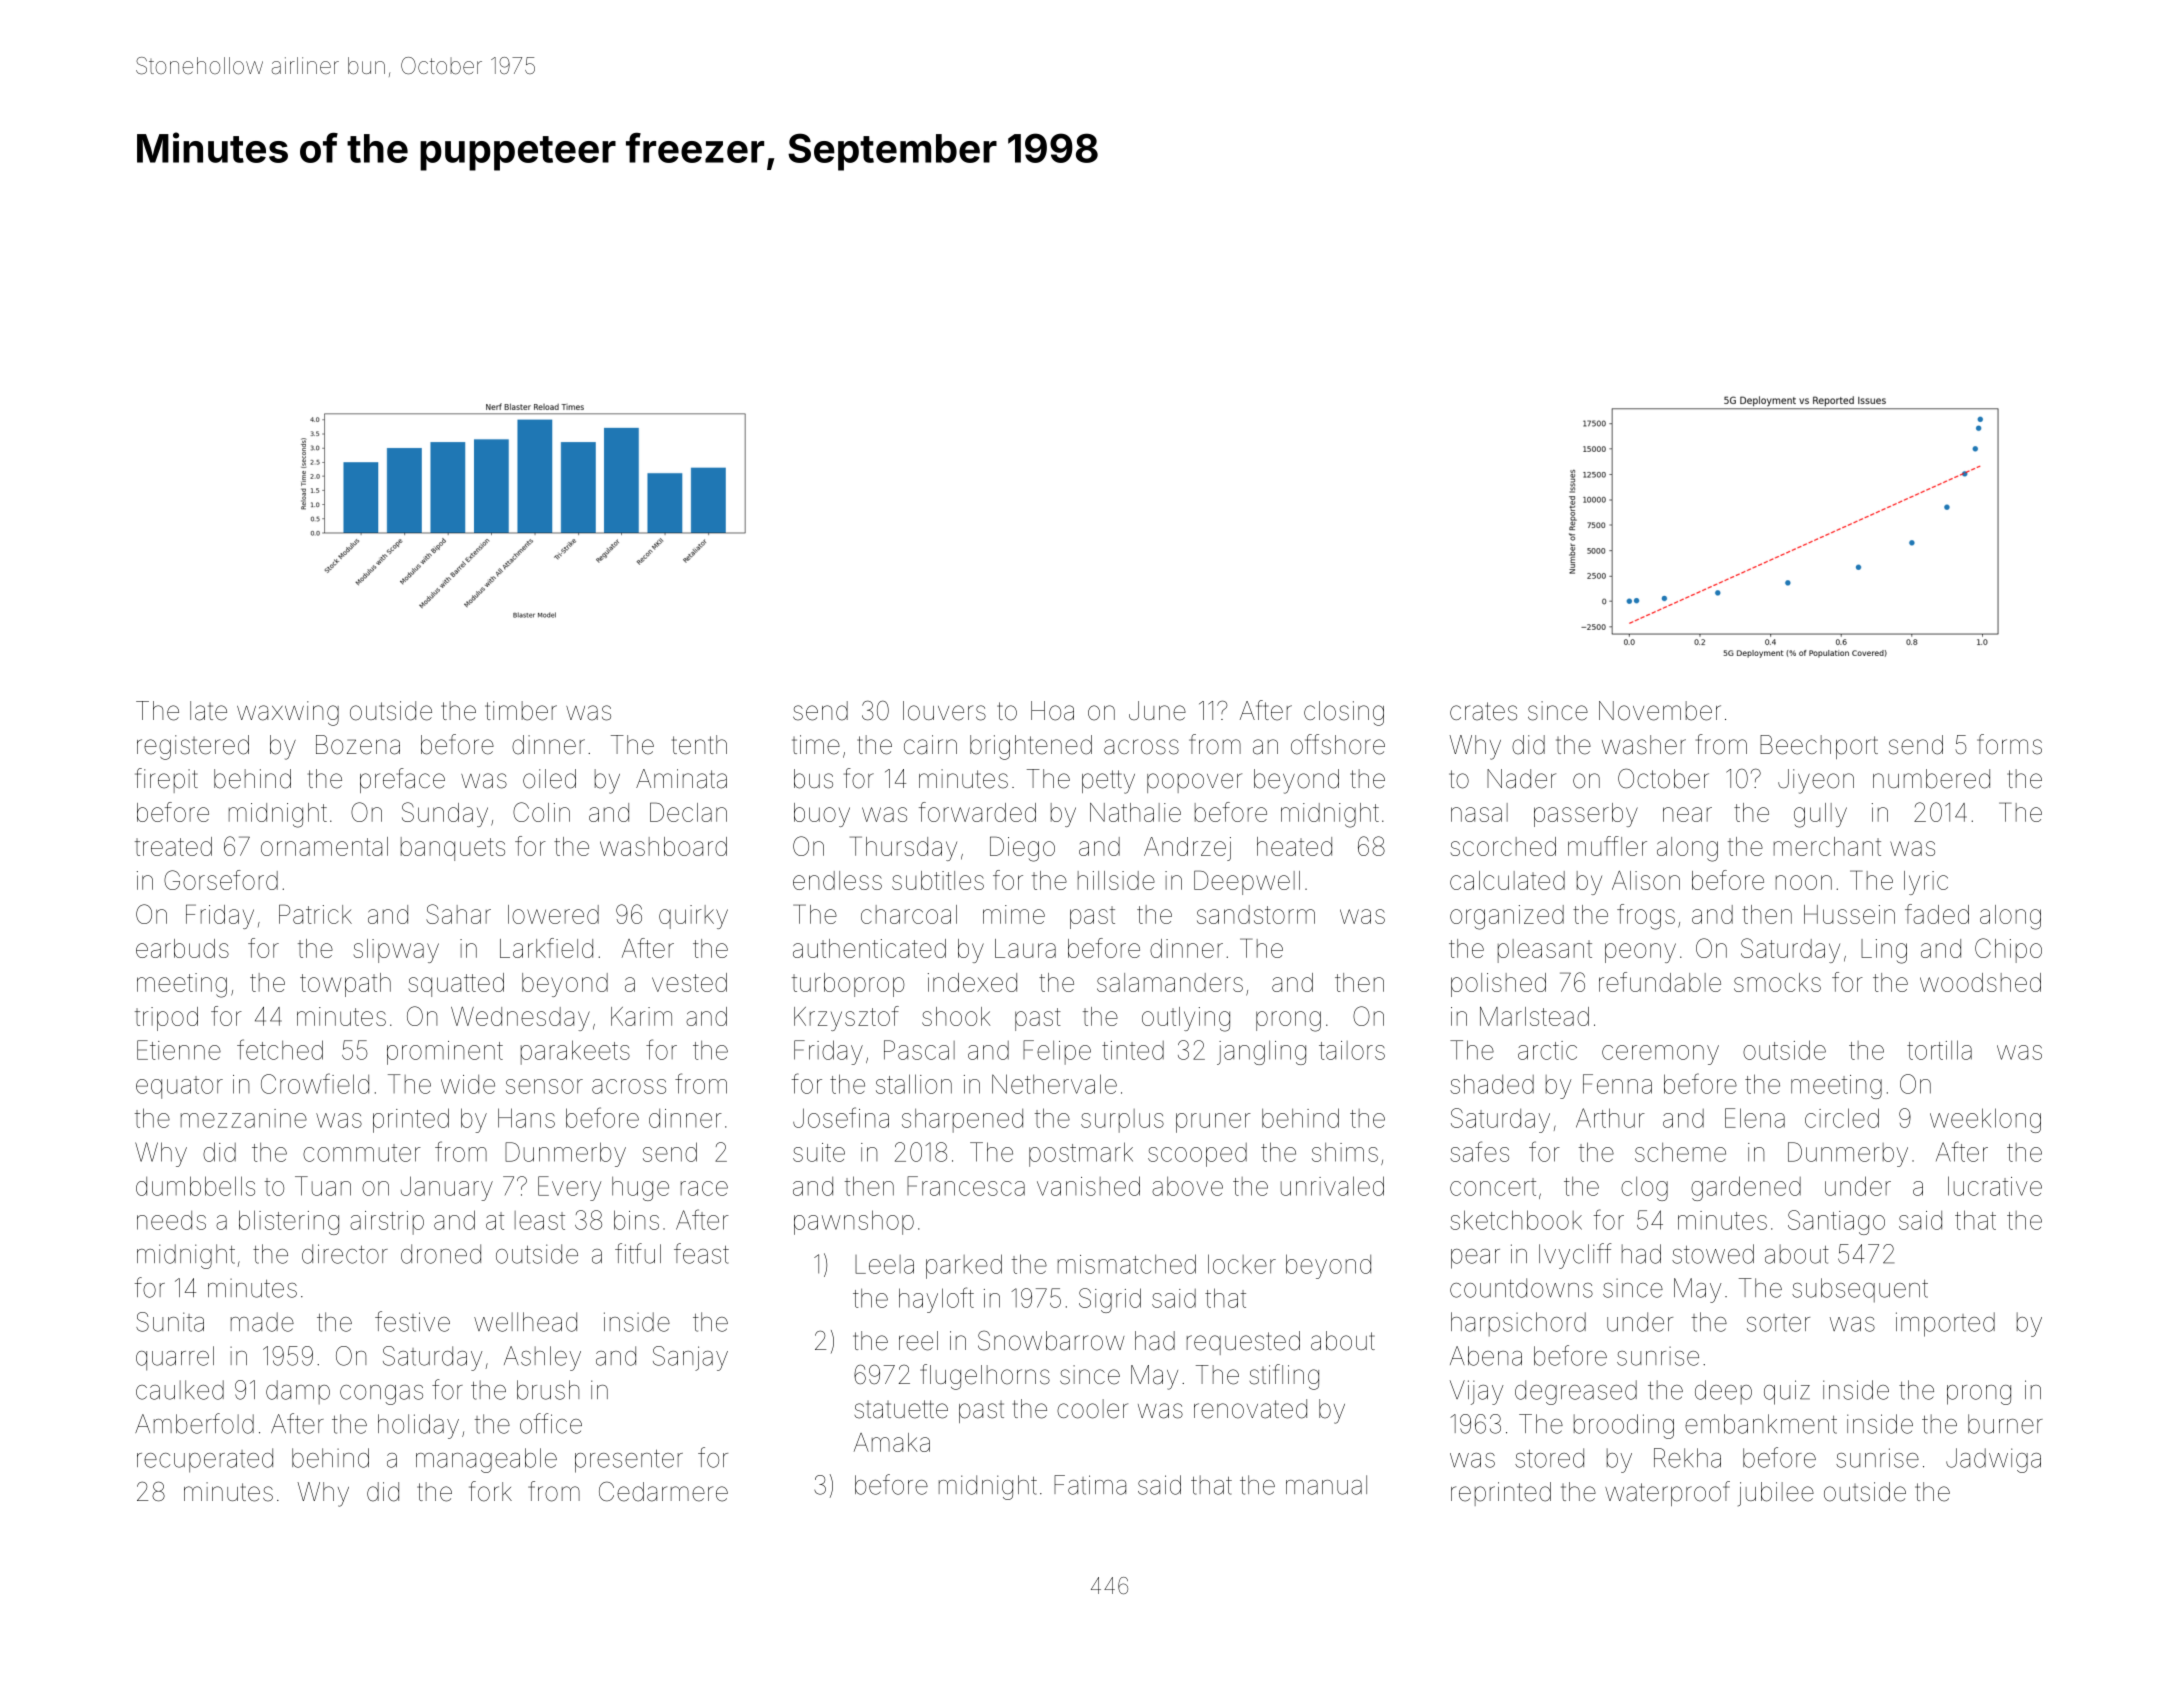  Describe the element at coordinates (1819, 747) in the screenshot. I see `Beechport` at that location.
